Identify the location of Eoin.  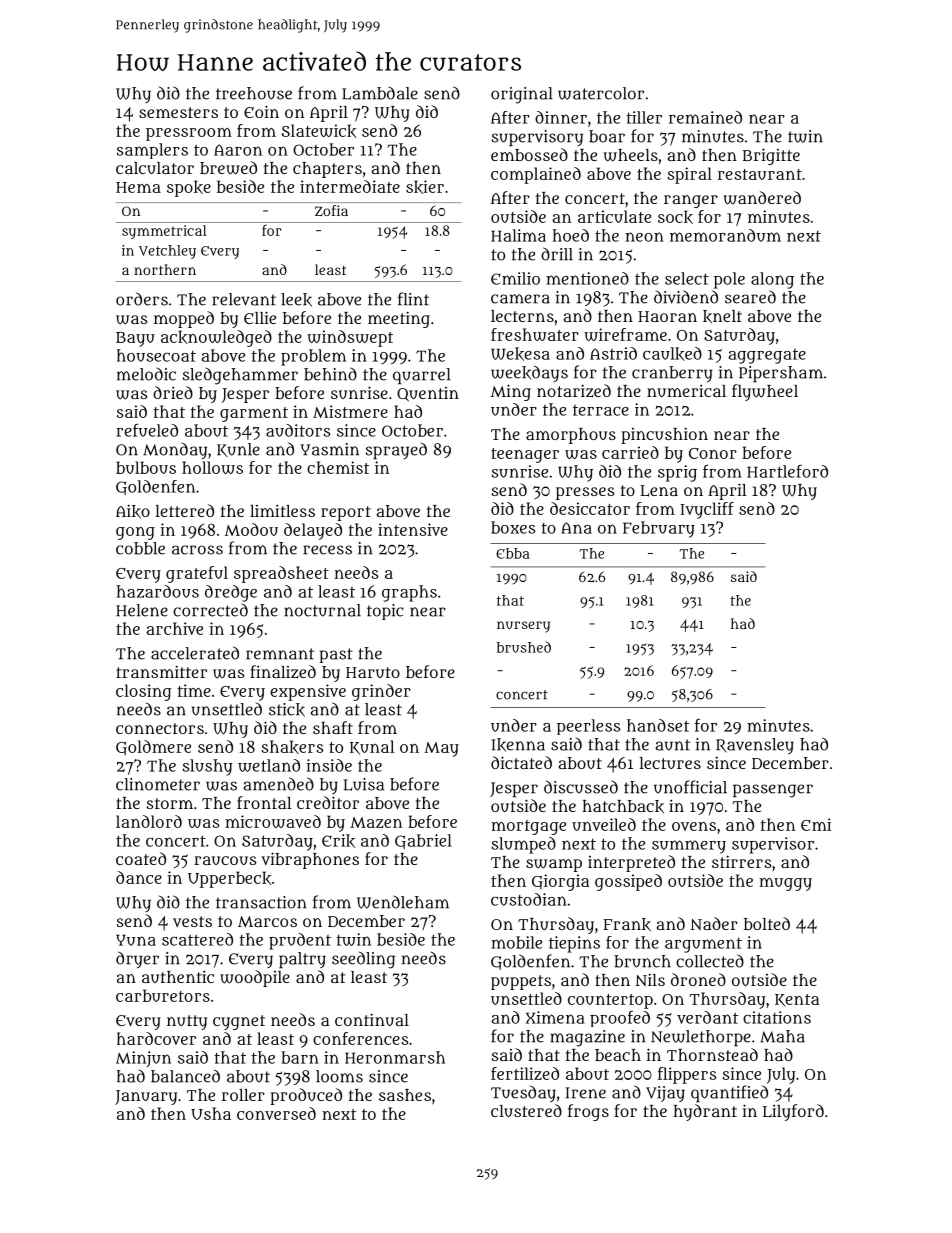
(261, 111).
